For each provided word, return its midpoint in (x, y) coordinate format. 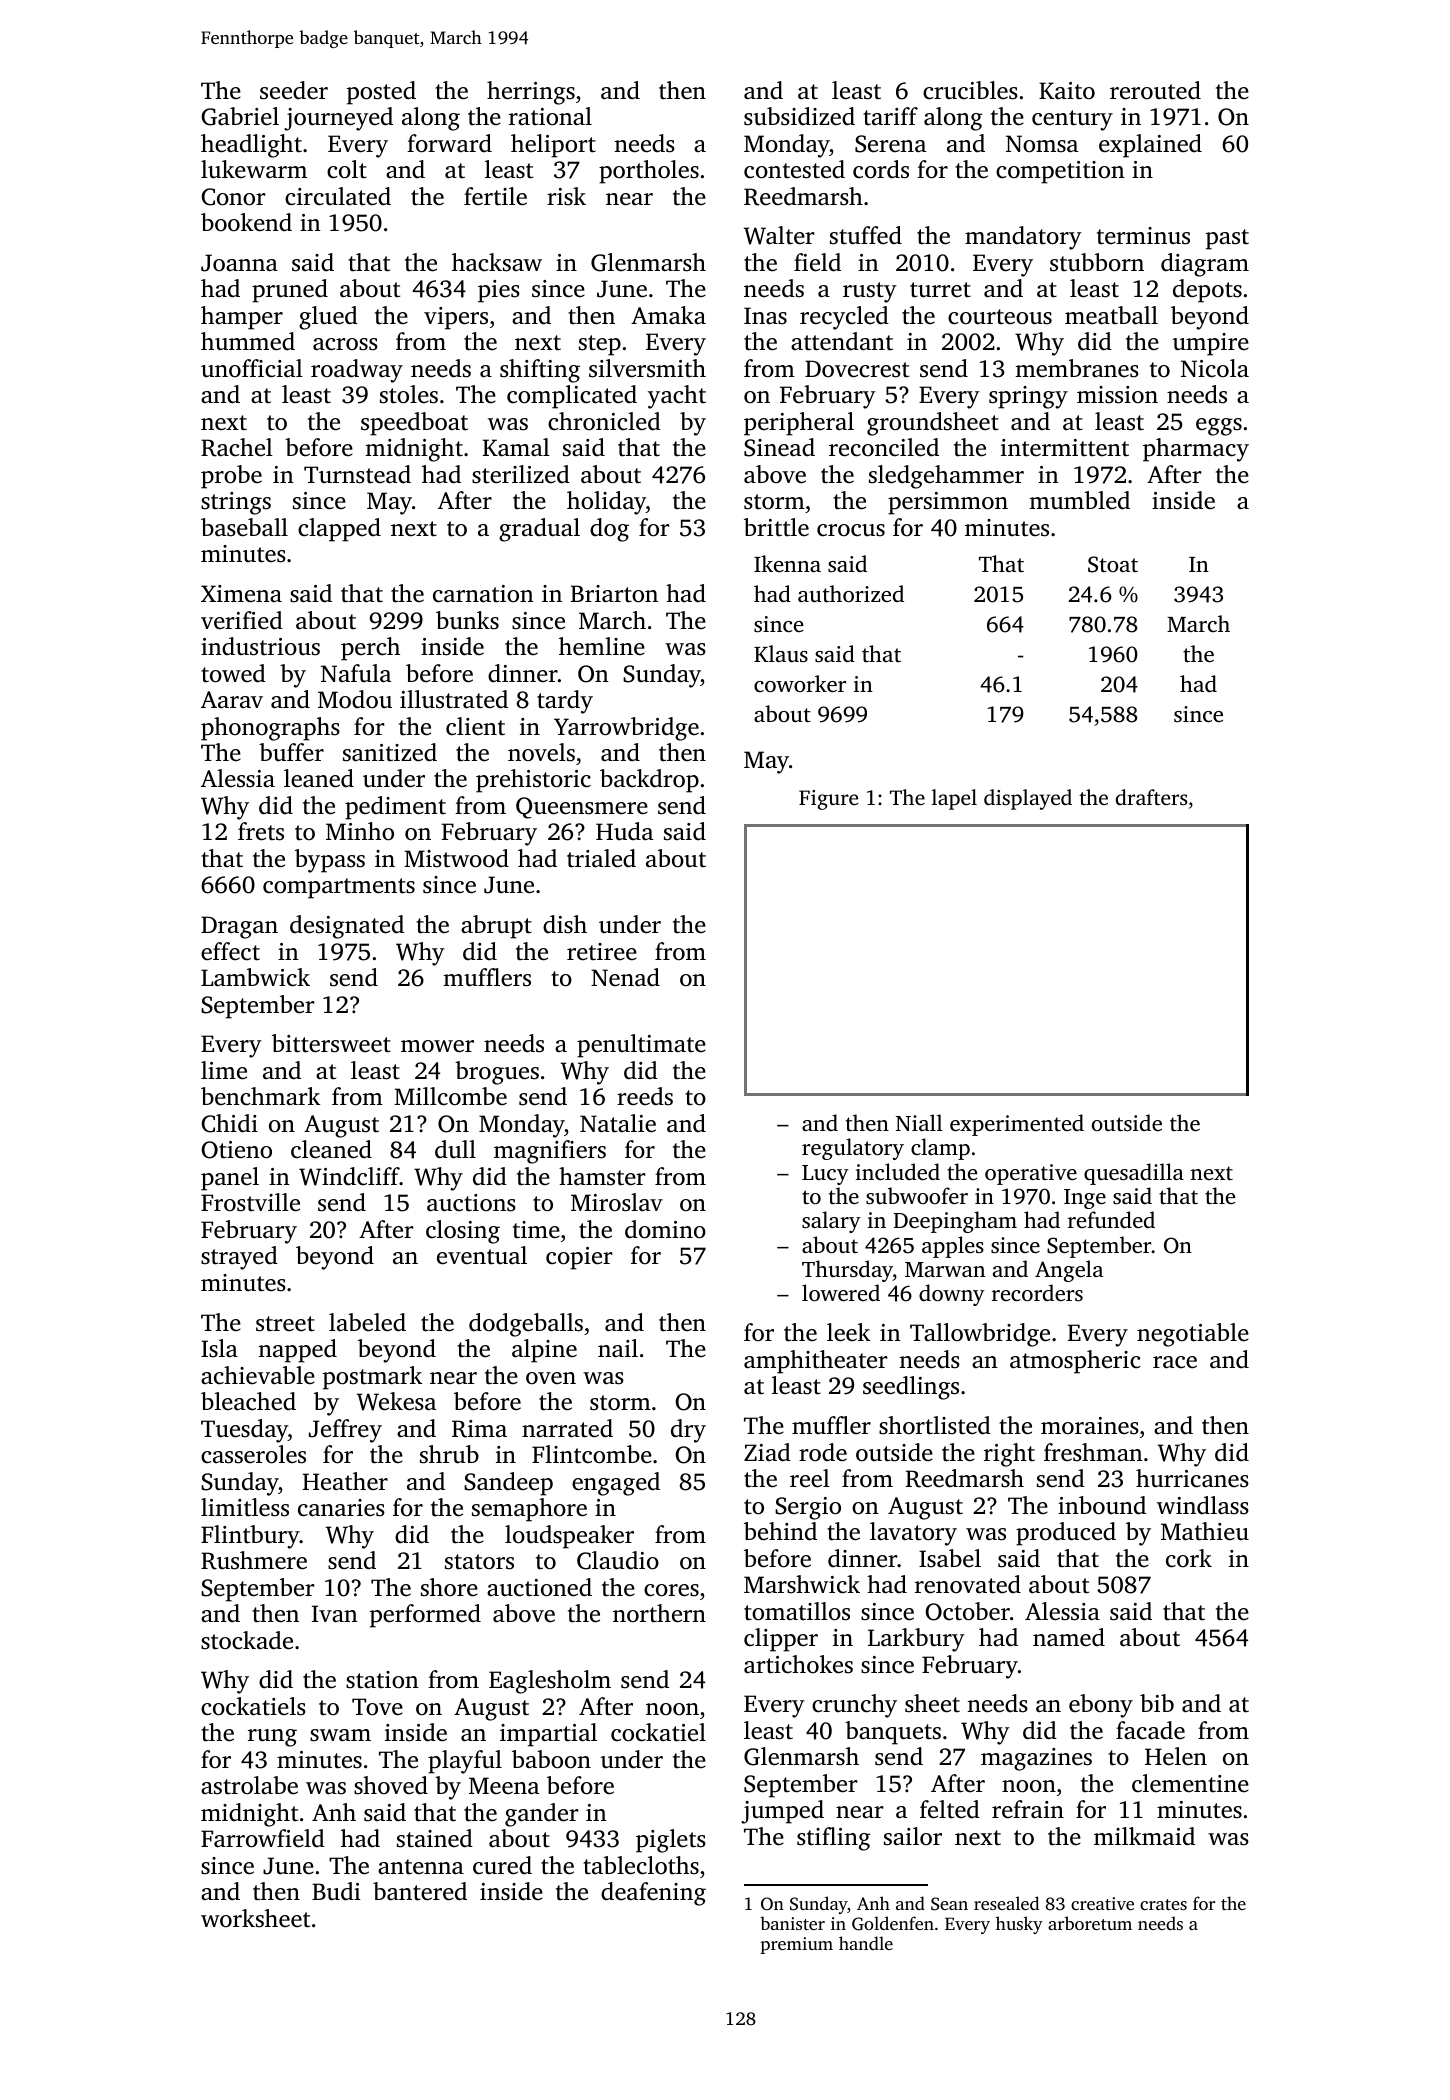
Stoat (1113, 564)
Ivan (335, 1613)
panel (230, 1179)
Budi (336, 1891)
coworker (800, 684)
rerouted (1155, 90)
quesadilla (1134, 1174)
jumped (782, 1812)
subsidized (799, 116)
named (1069, 1637)
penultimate (641, 1046)
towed (233, 673)
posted (381, 93)
